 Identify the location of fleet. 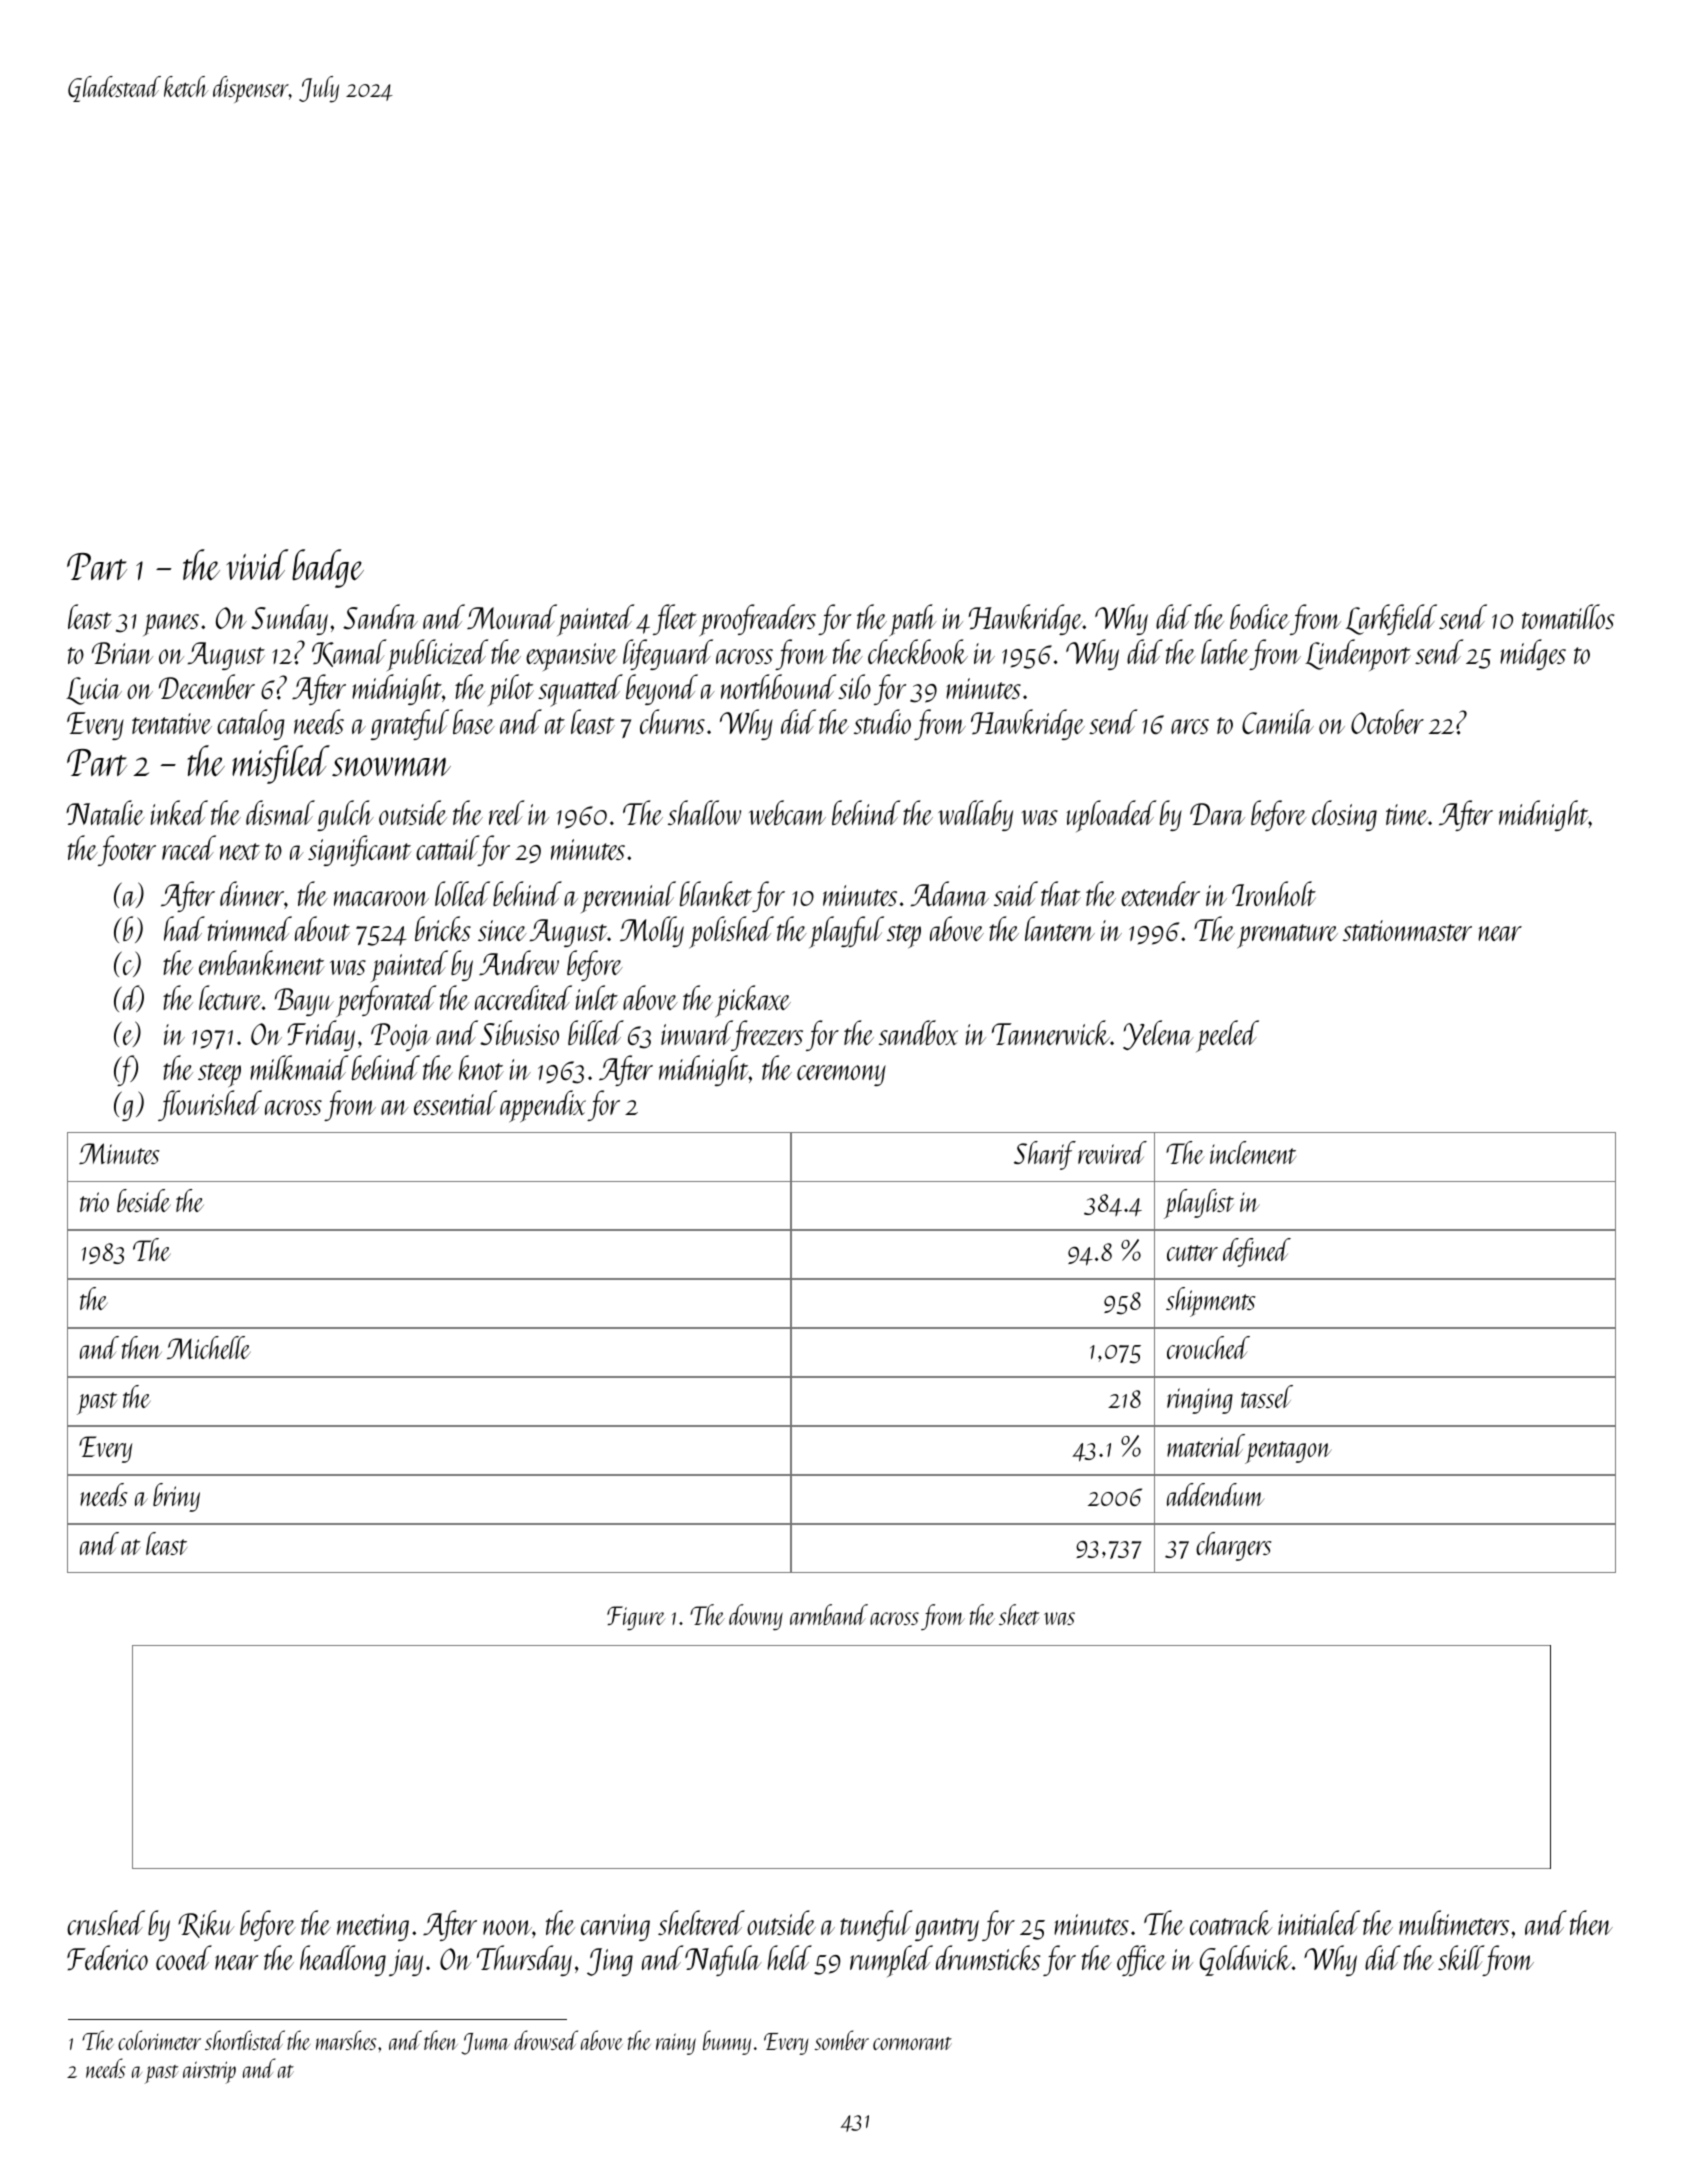
(675, 619).
